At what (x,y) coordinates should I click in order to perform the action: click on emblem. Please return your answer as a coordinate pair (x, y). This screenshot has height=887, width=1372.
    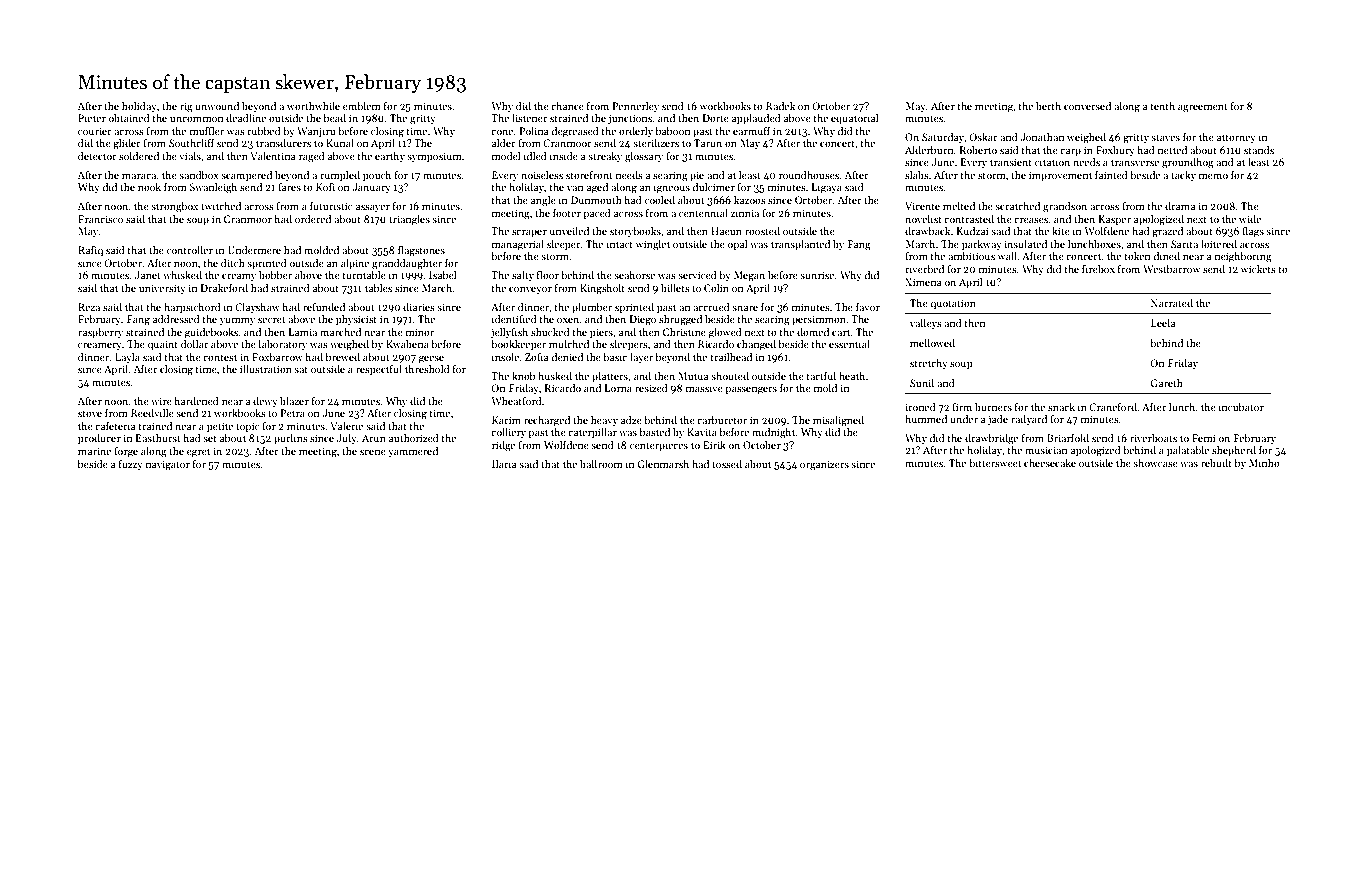
    Looking at the image, I should click on (362, 106).
